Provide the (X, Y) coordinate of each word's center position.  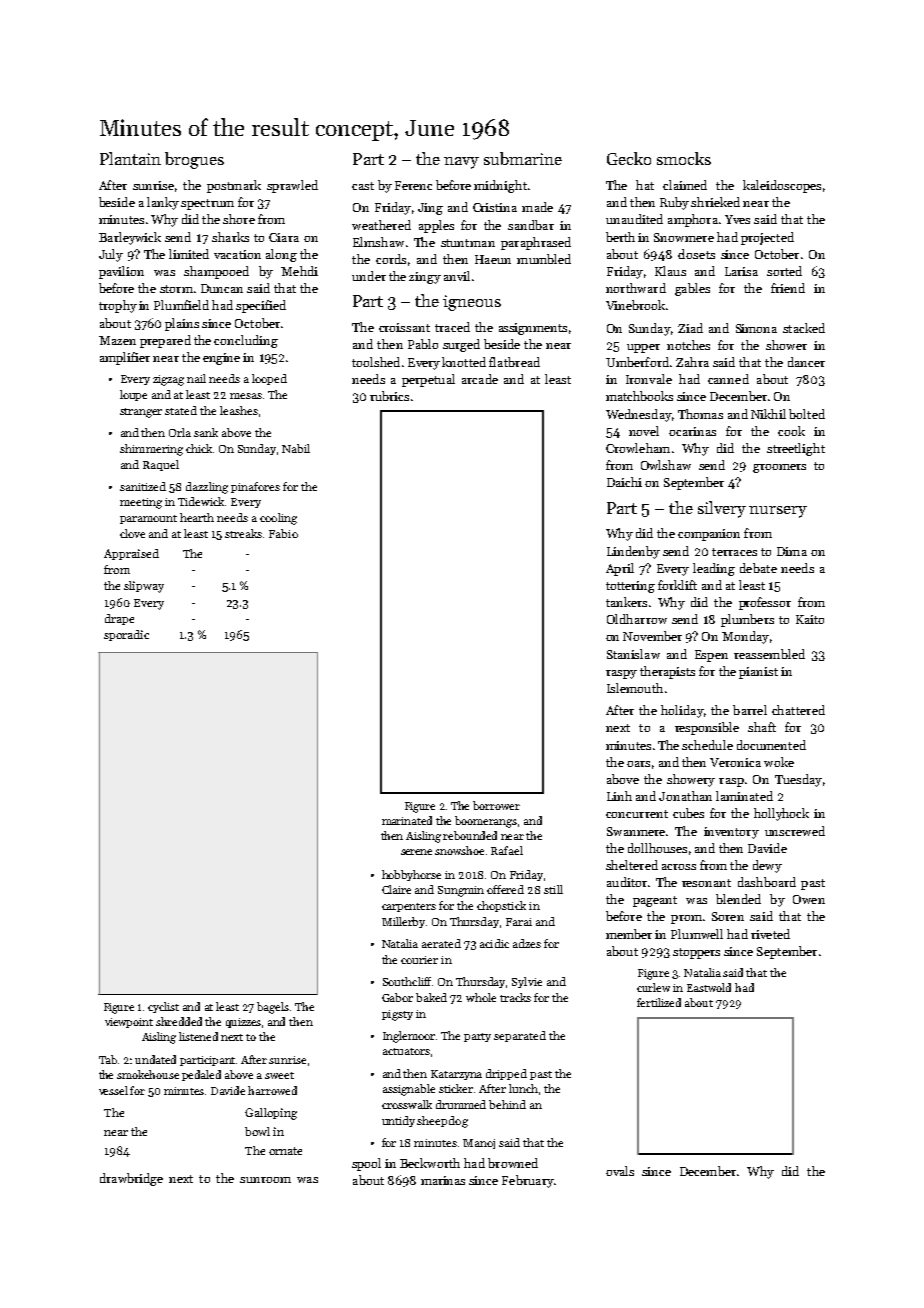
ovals (620, 1171)
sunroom (265, 1180)
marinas (443, 1180)
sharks (230, 237)
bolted (807, 414)
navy (461, 163)
